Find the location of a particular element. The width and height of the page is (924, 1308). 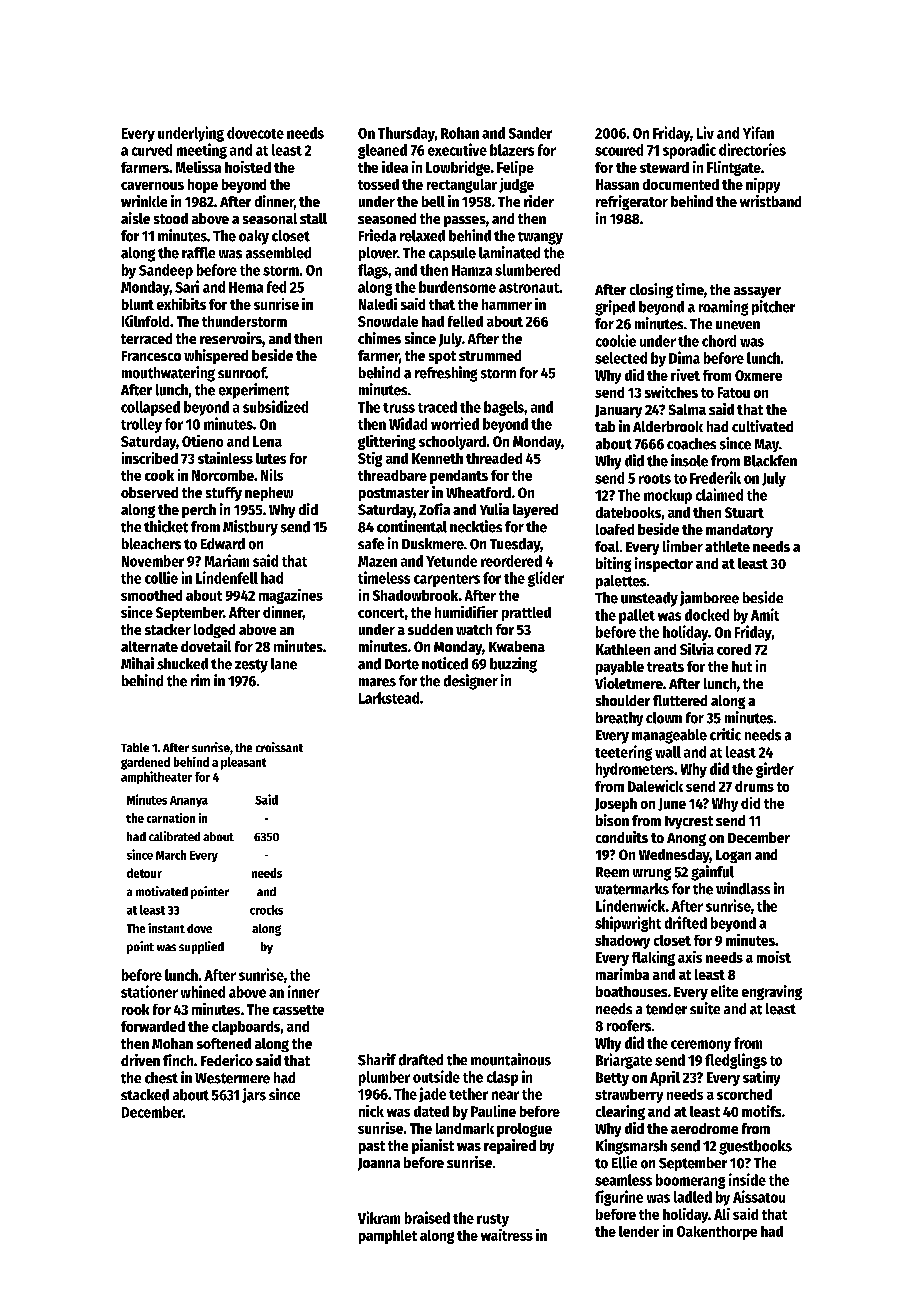

selected is located at coordinates (621, 358).
